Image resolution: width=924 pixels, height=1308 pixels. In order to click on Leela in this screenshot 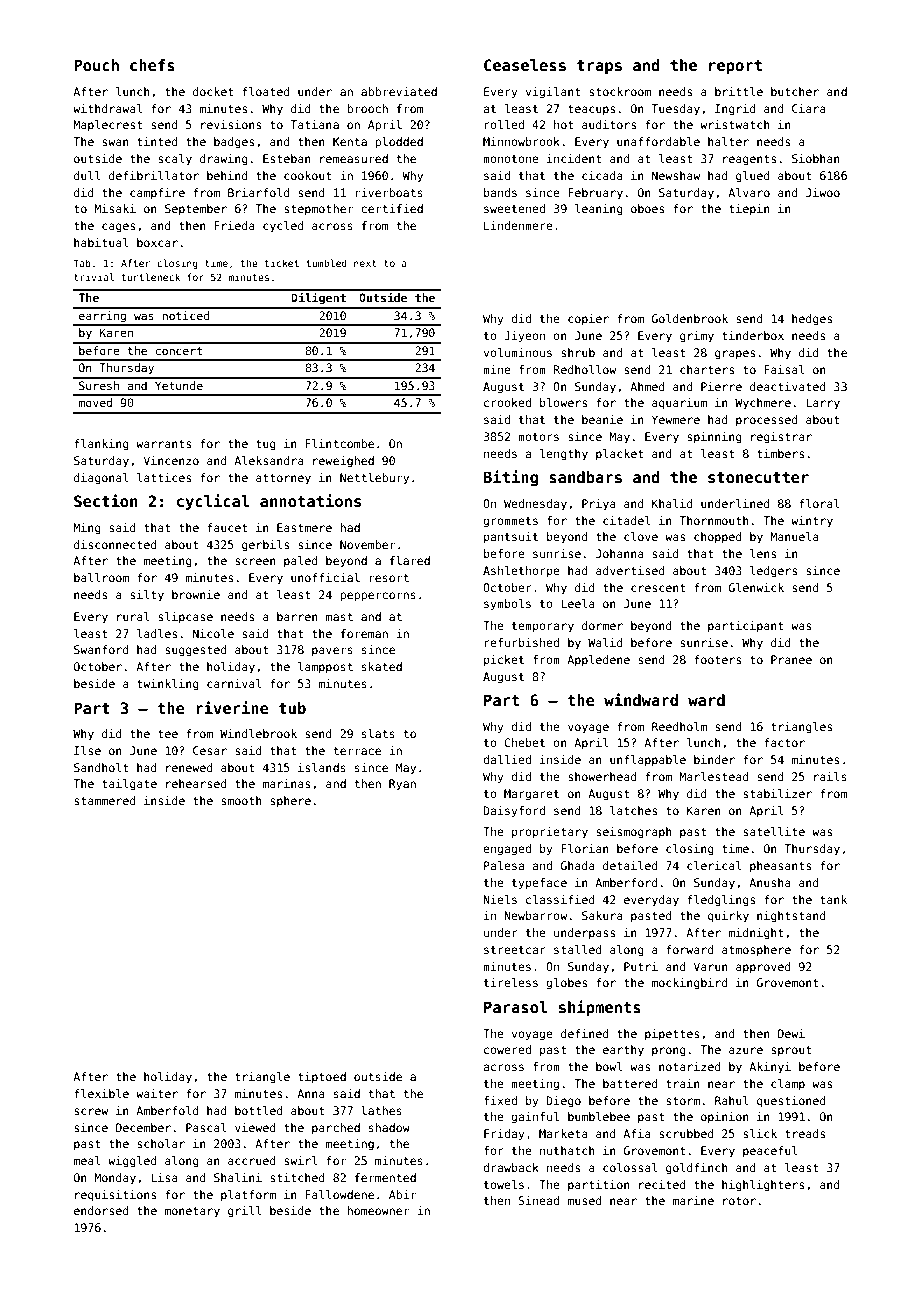, I will do `click(578, 603)`.
